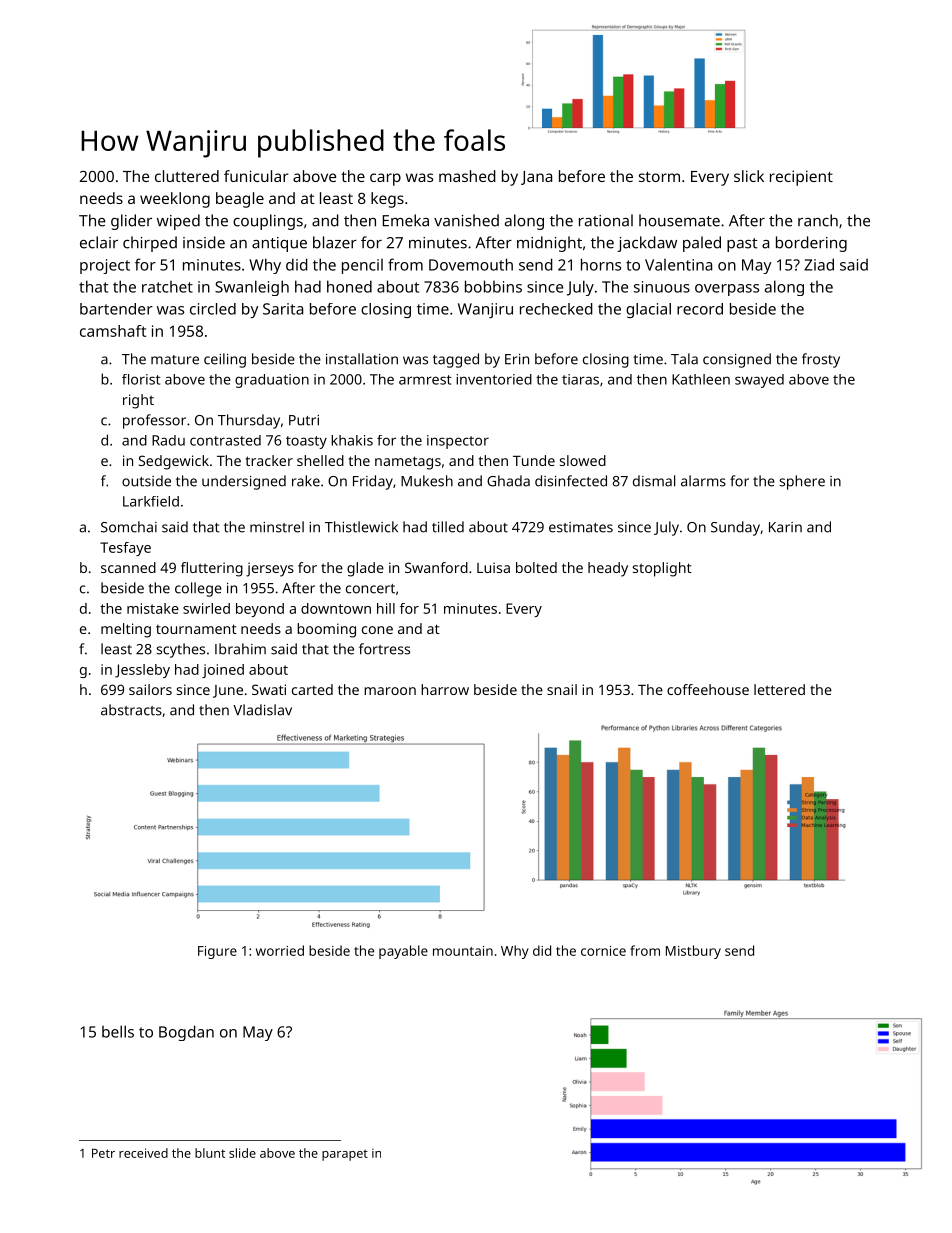  Describe the element at coordinates (129, 527) in the screenshot. I see `Somchai` at that location.
